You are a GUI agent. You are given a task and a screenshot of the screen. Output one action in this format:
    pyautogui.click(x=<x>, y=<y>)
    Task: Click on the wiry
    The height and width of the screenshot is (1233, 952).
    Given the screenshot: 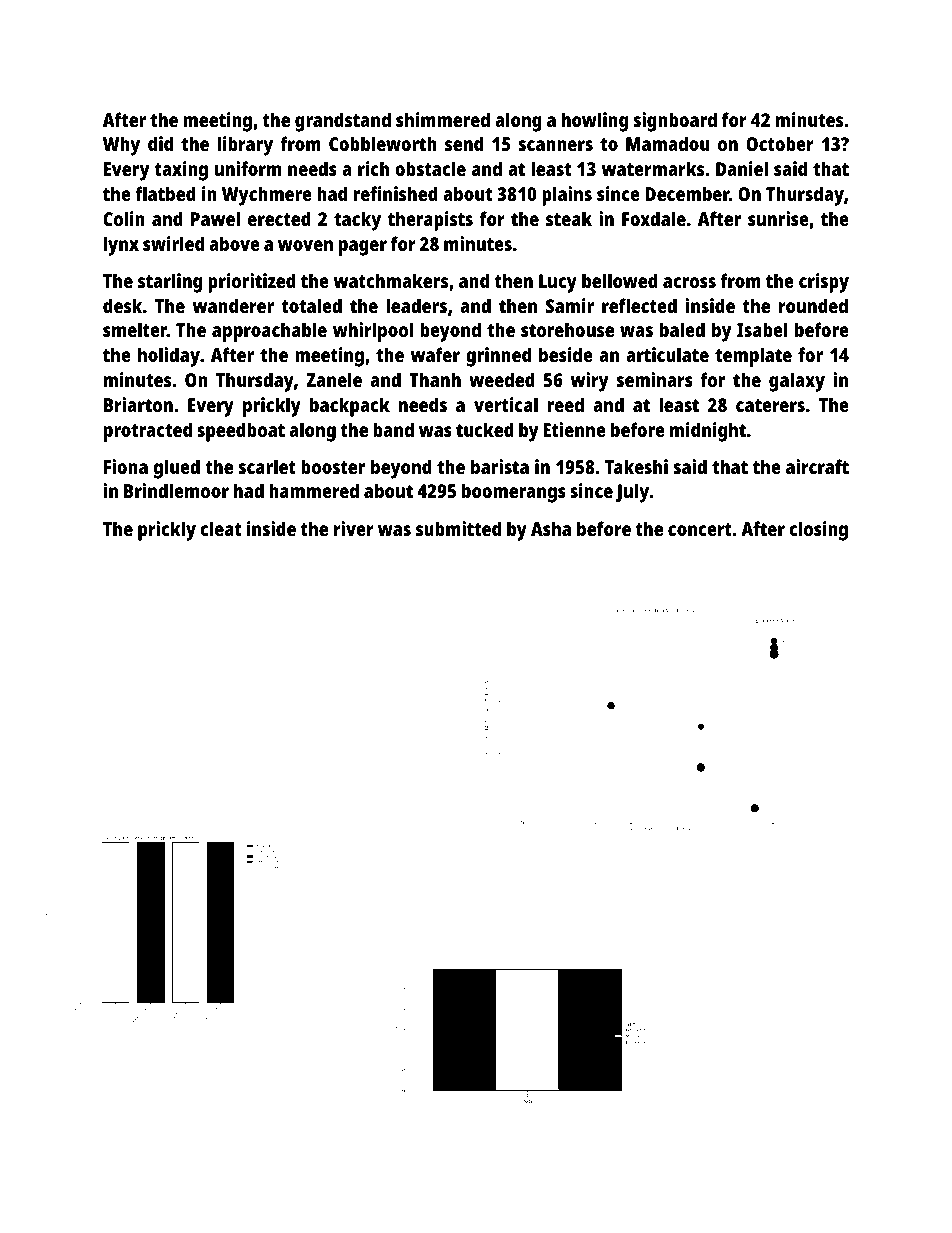 What is the action you would take?
    pyautogui.click(x=589, y=382)
